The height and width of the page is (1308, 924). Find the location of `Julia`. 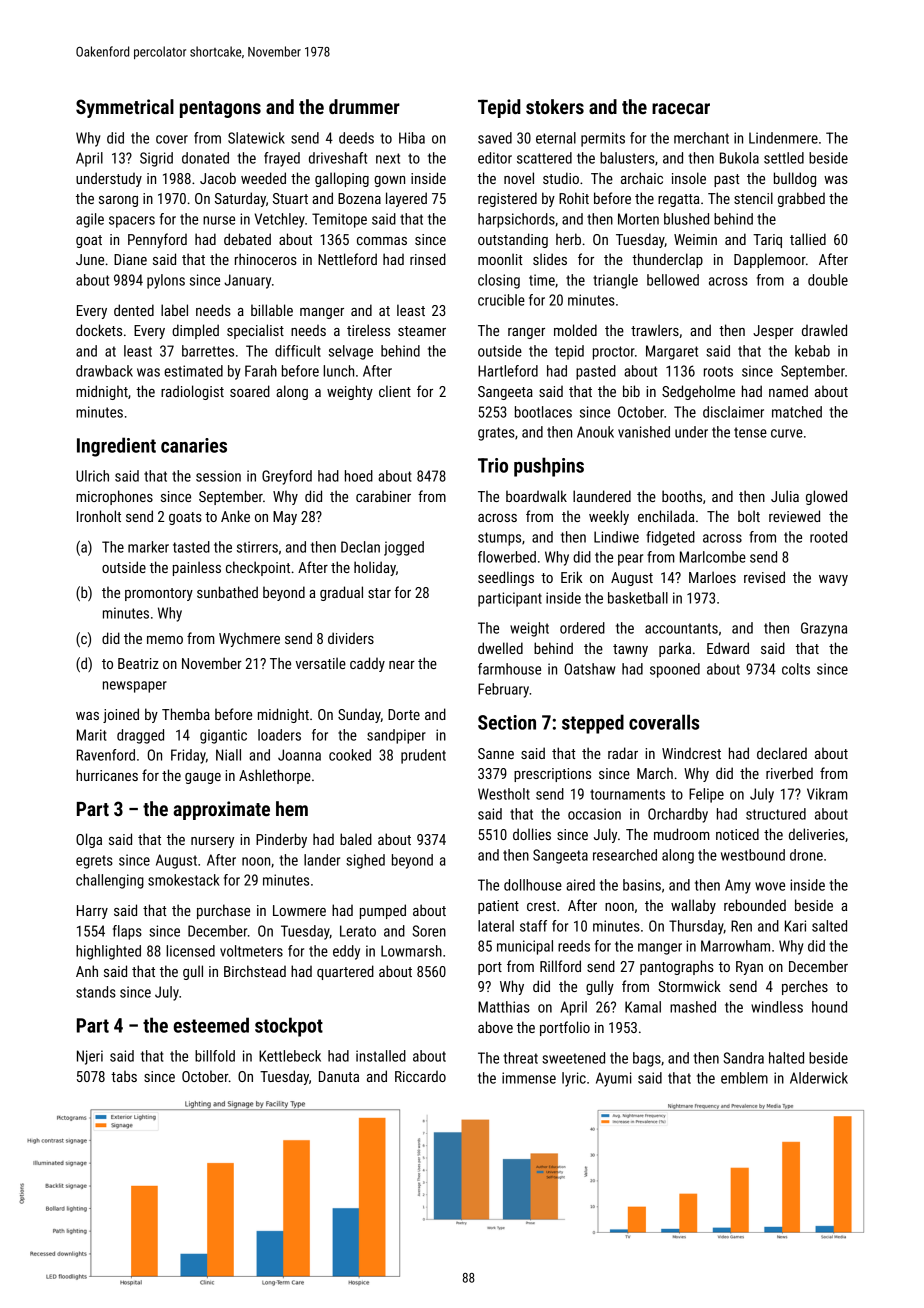

Julia is located at coordinates (785, 496).
